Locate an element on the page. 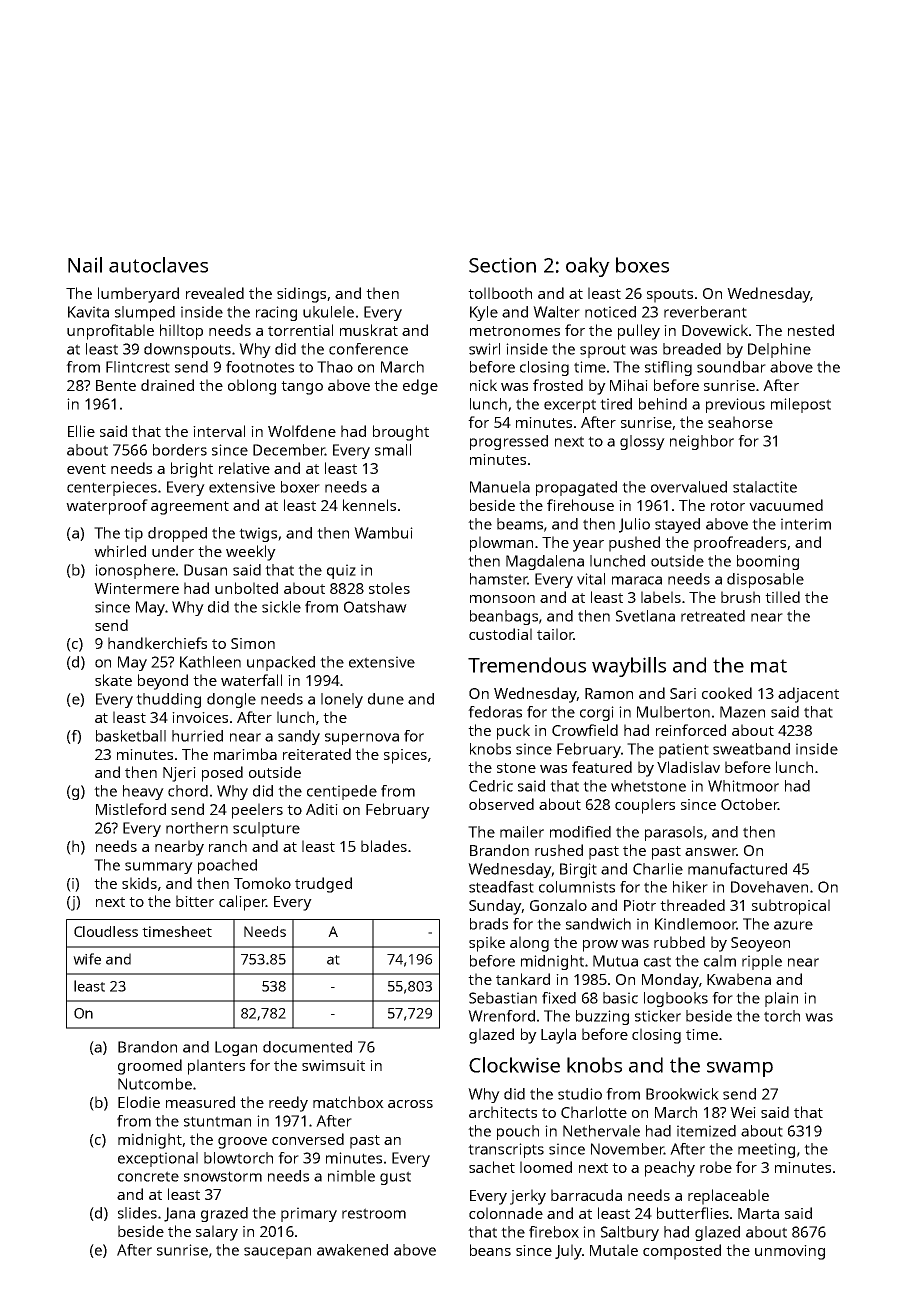 The image size is (908, 1316). small is located at coordinates (393, 450).
